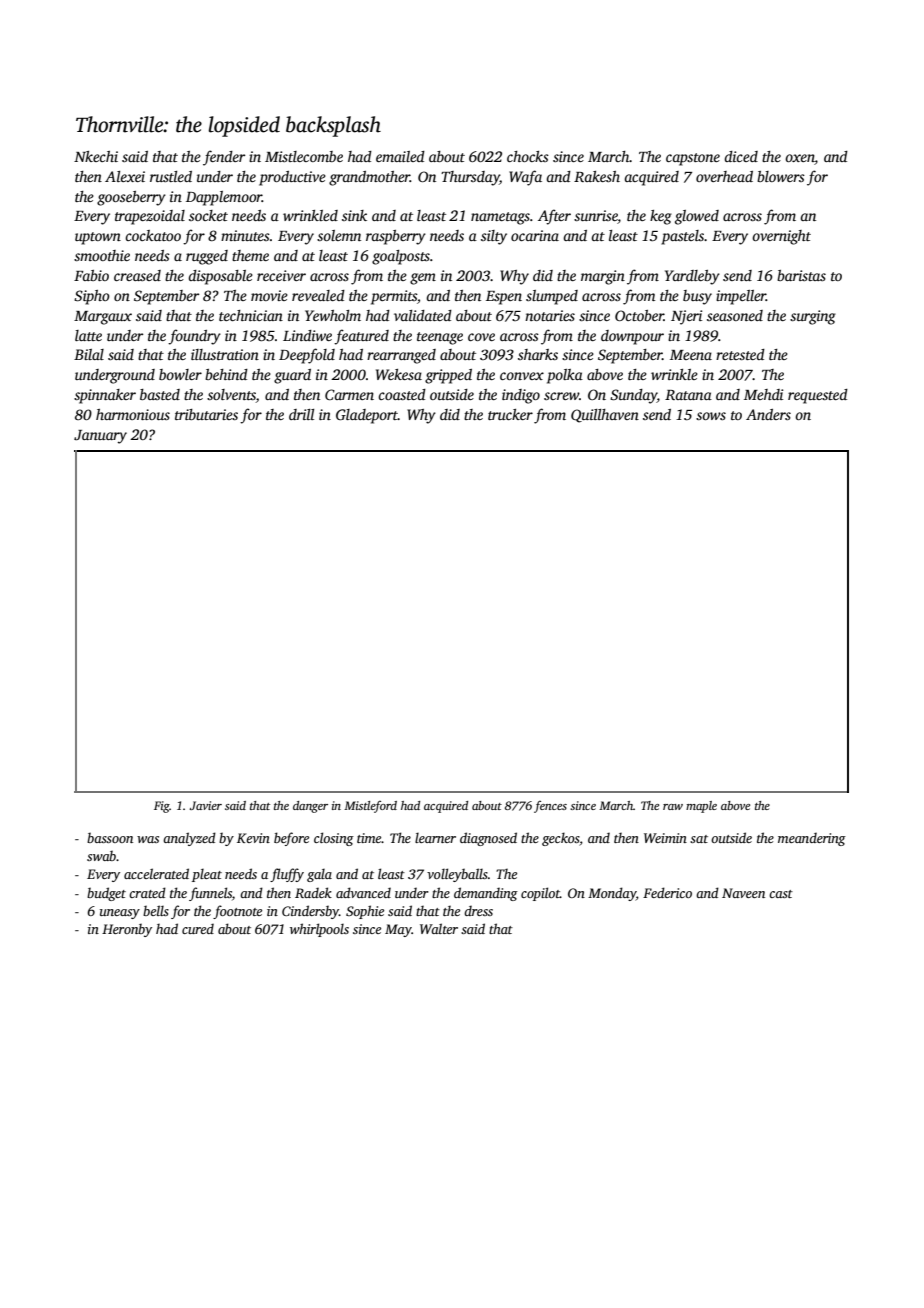  I want to click on Fig, so click(162, 807).
